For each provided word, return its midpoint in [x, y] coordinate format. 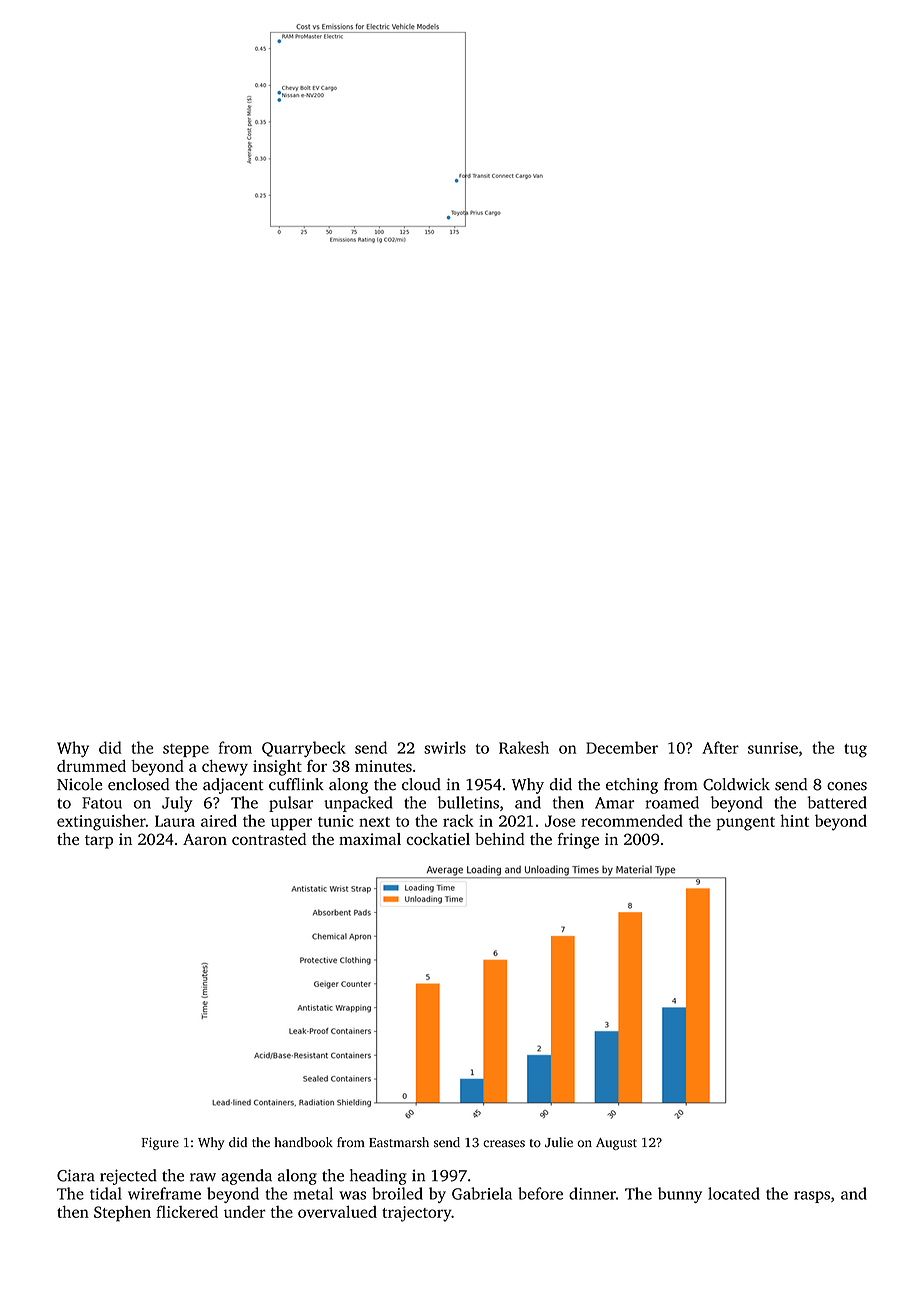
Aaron [205, 839]
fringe [578, 841]
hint [794, 820]
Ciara [76, 1175]
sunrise [773, 748]
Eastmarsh [399, 1142]
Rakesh [524, 747]
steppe [186, 750]
